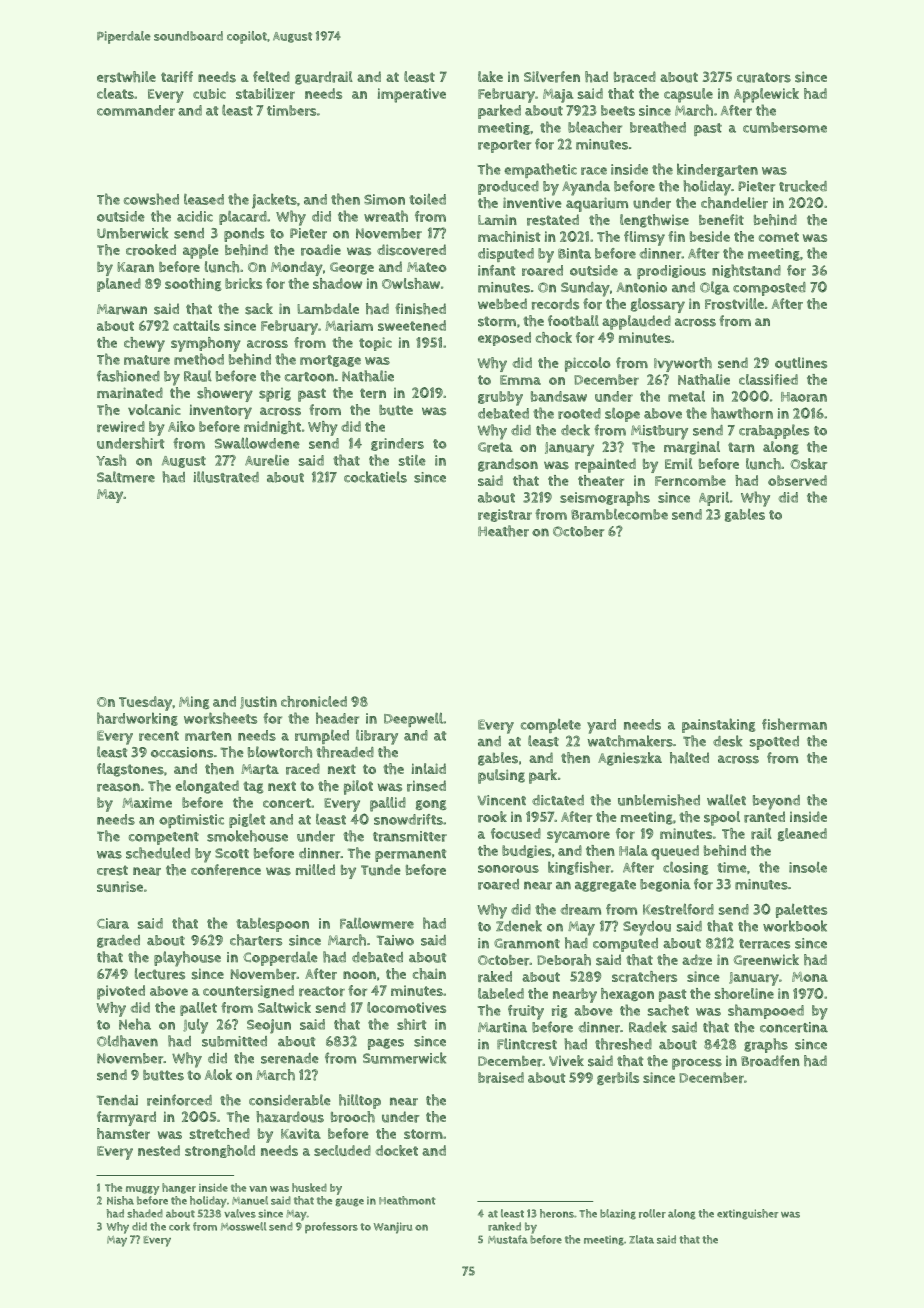 This screenshot has width=924, height=1308. Describe the element at coordinates (204, 199) in the screenshot. I see `leased` at that location.
